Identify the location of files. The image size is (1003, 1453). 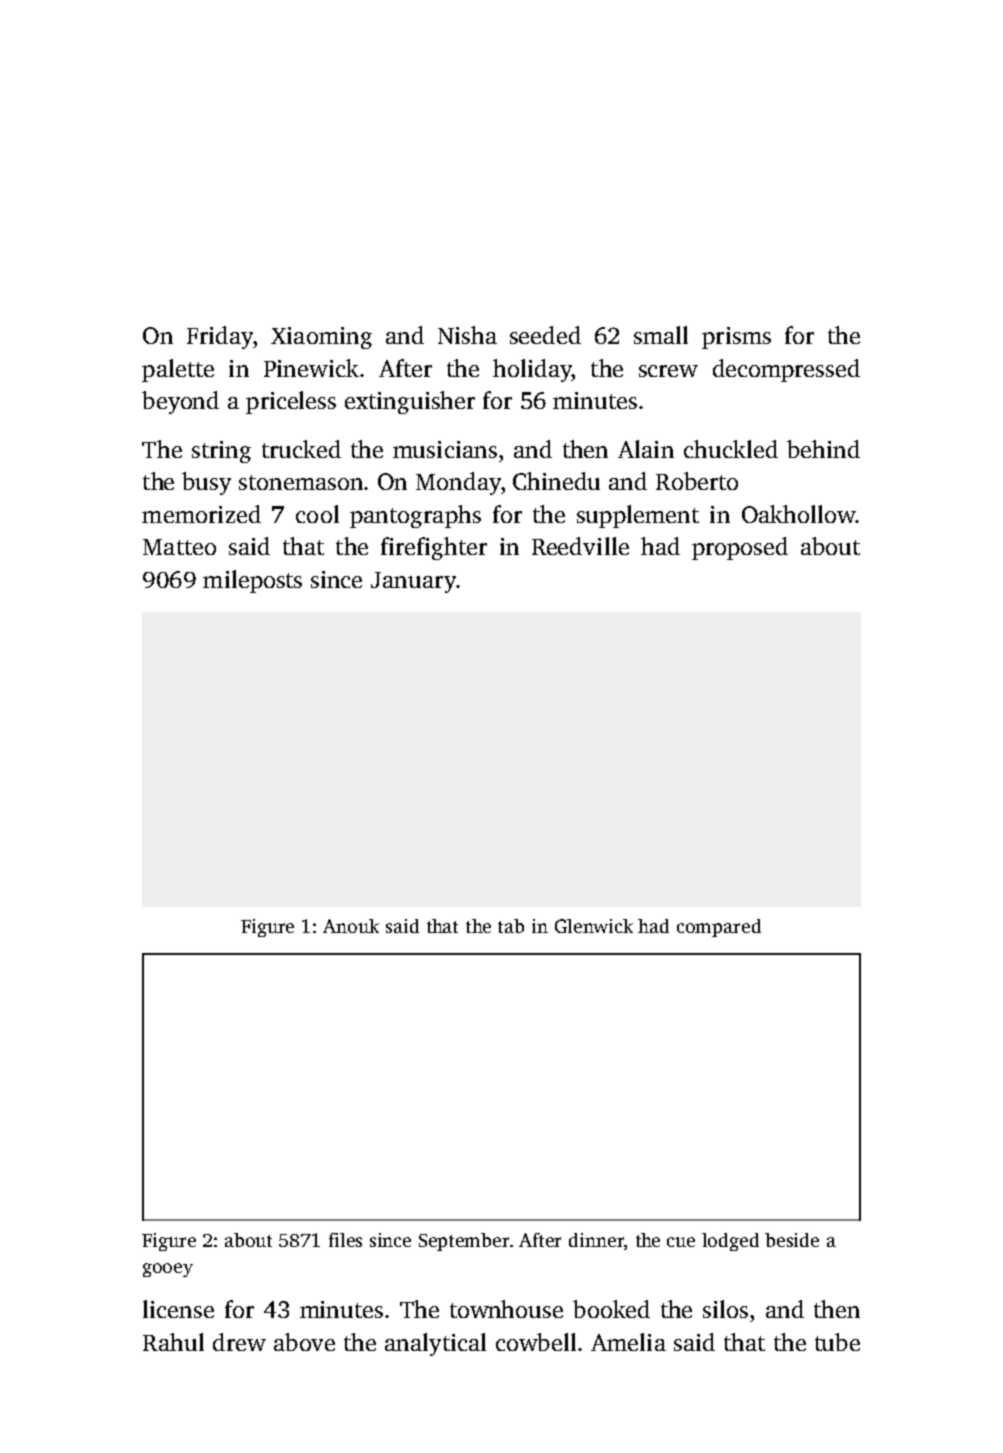
(345, 1240).
